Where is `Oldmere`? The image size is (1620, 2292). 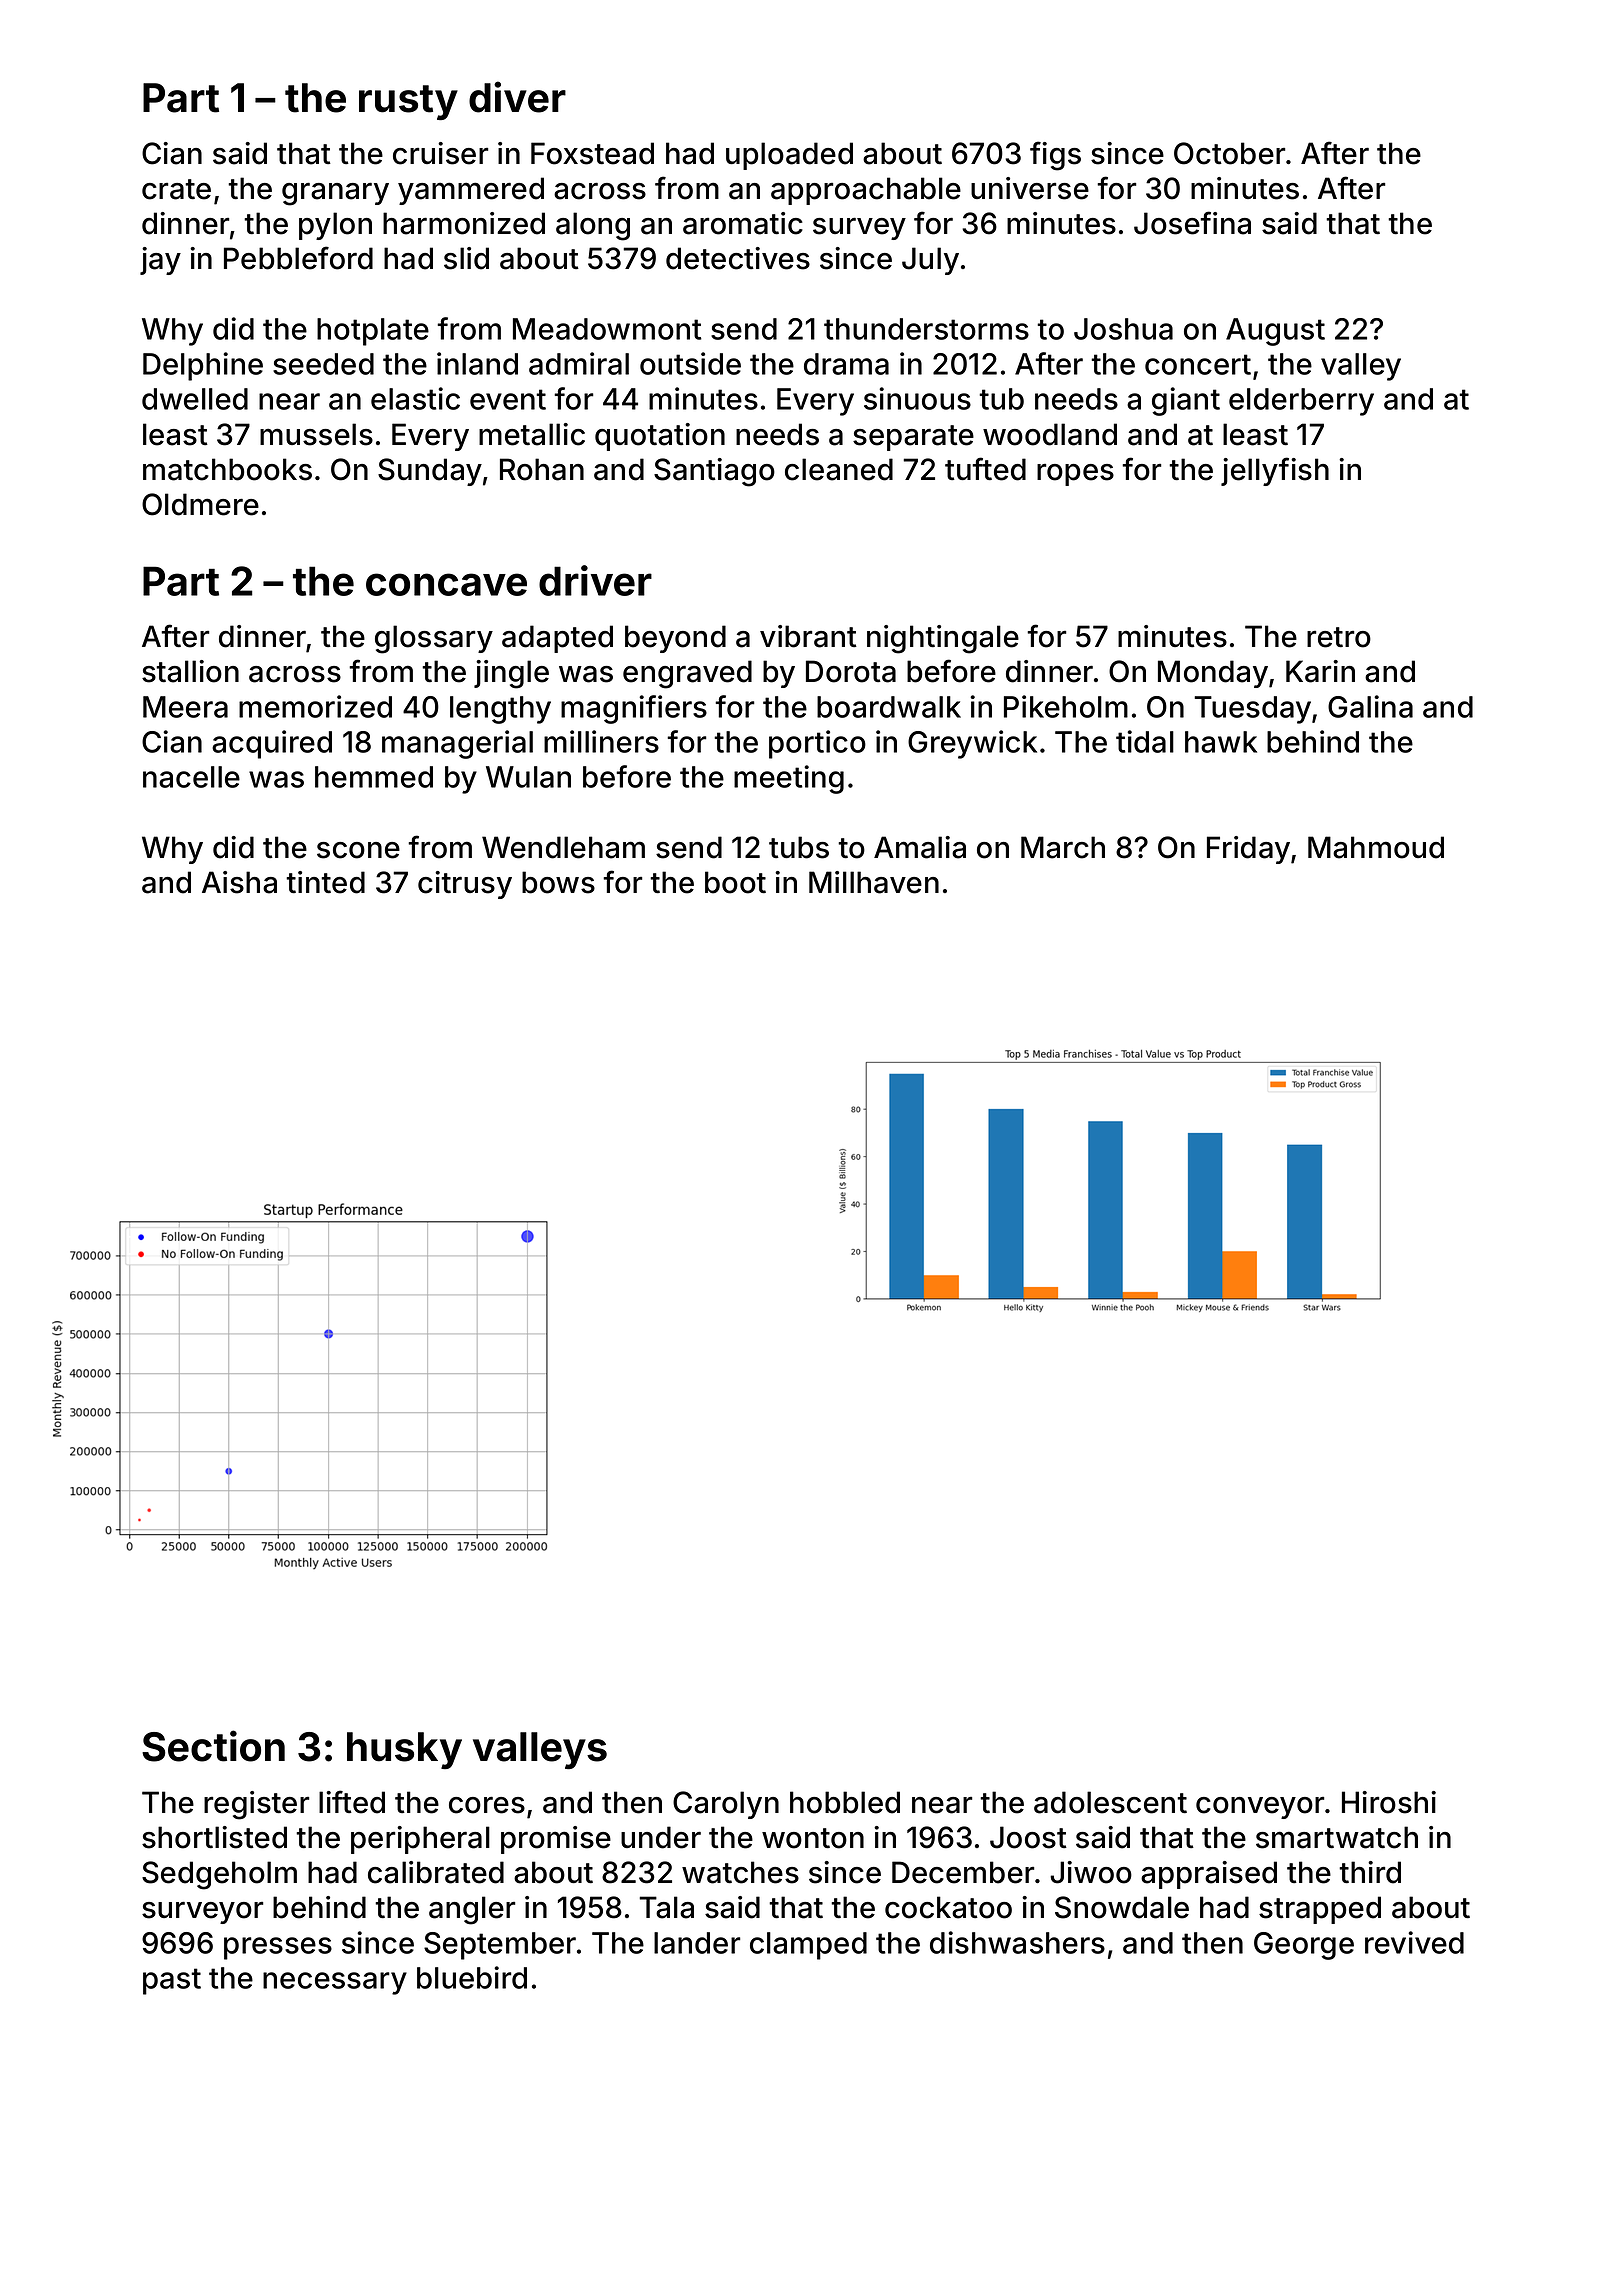 Oldmere is located at coordinates (200, 504).
